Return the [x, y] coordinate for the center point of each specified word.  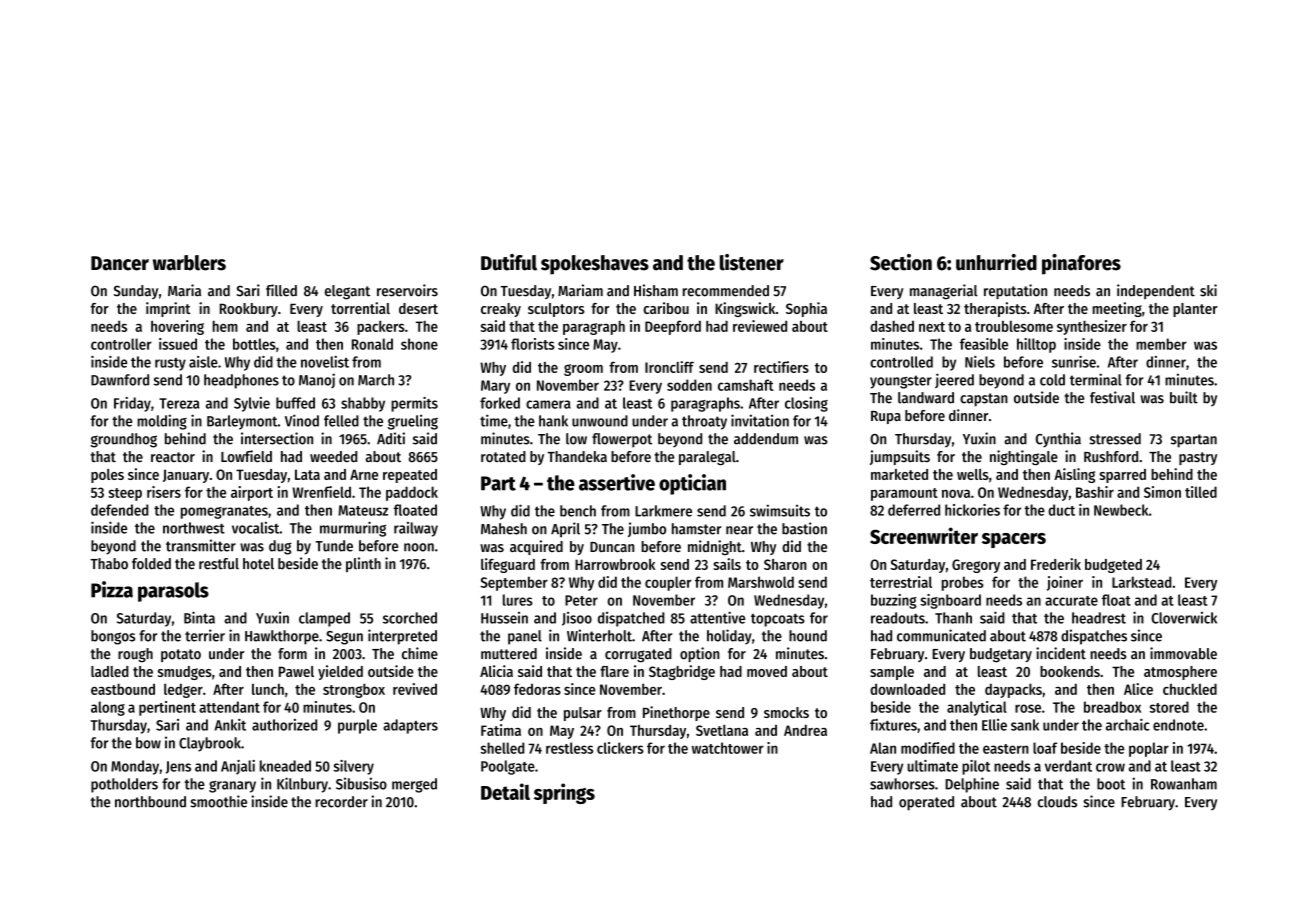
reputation [1015, 291]
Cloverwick [1184, 618]
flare [614, 671]
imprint [168, 309]
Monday [135, 767]
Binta [199, 617]
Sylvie [252, 404]
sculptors [556, 310]
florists [533, 344]
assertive [617, 482]
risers [164, 492]
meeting [1117, 309]
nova [956, 493]
